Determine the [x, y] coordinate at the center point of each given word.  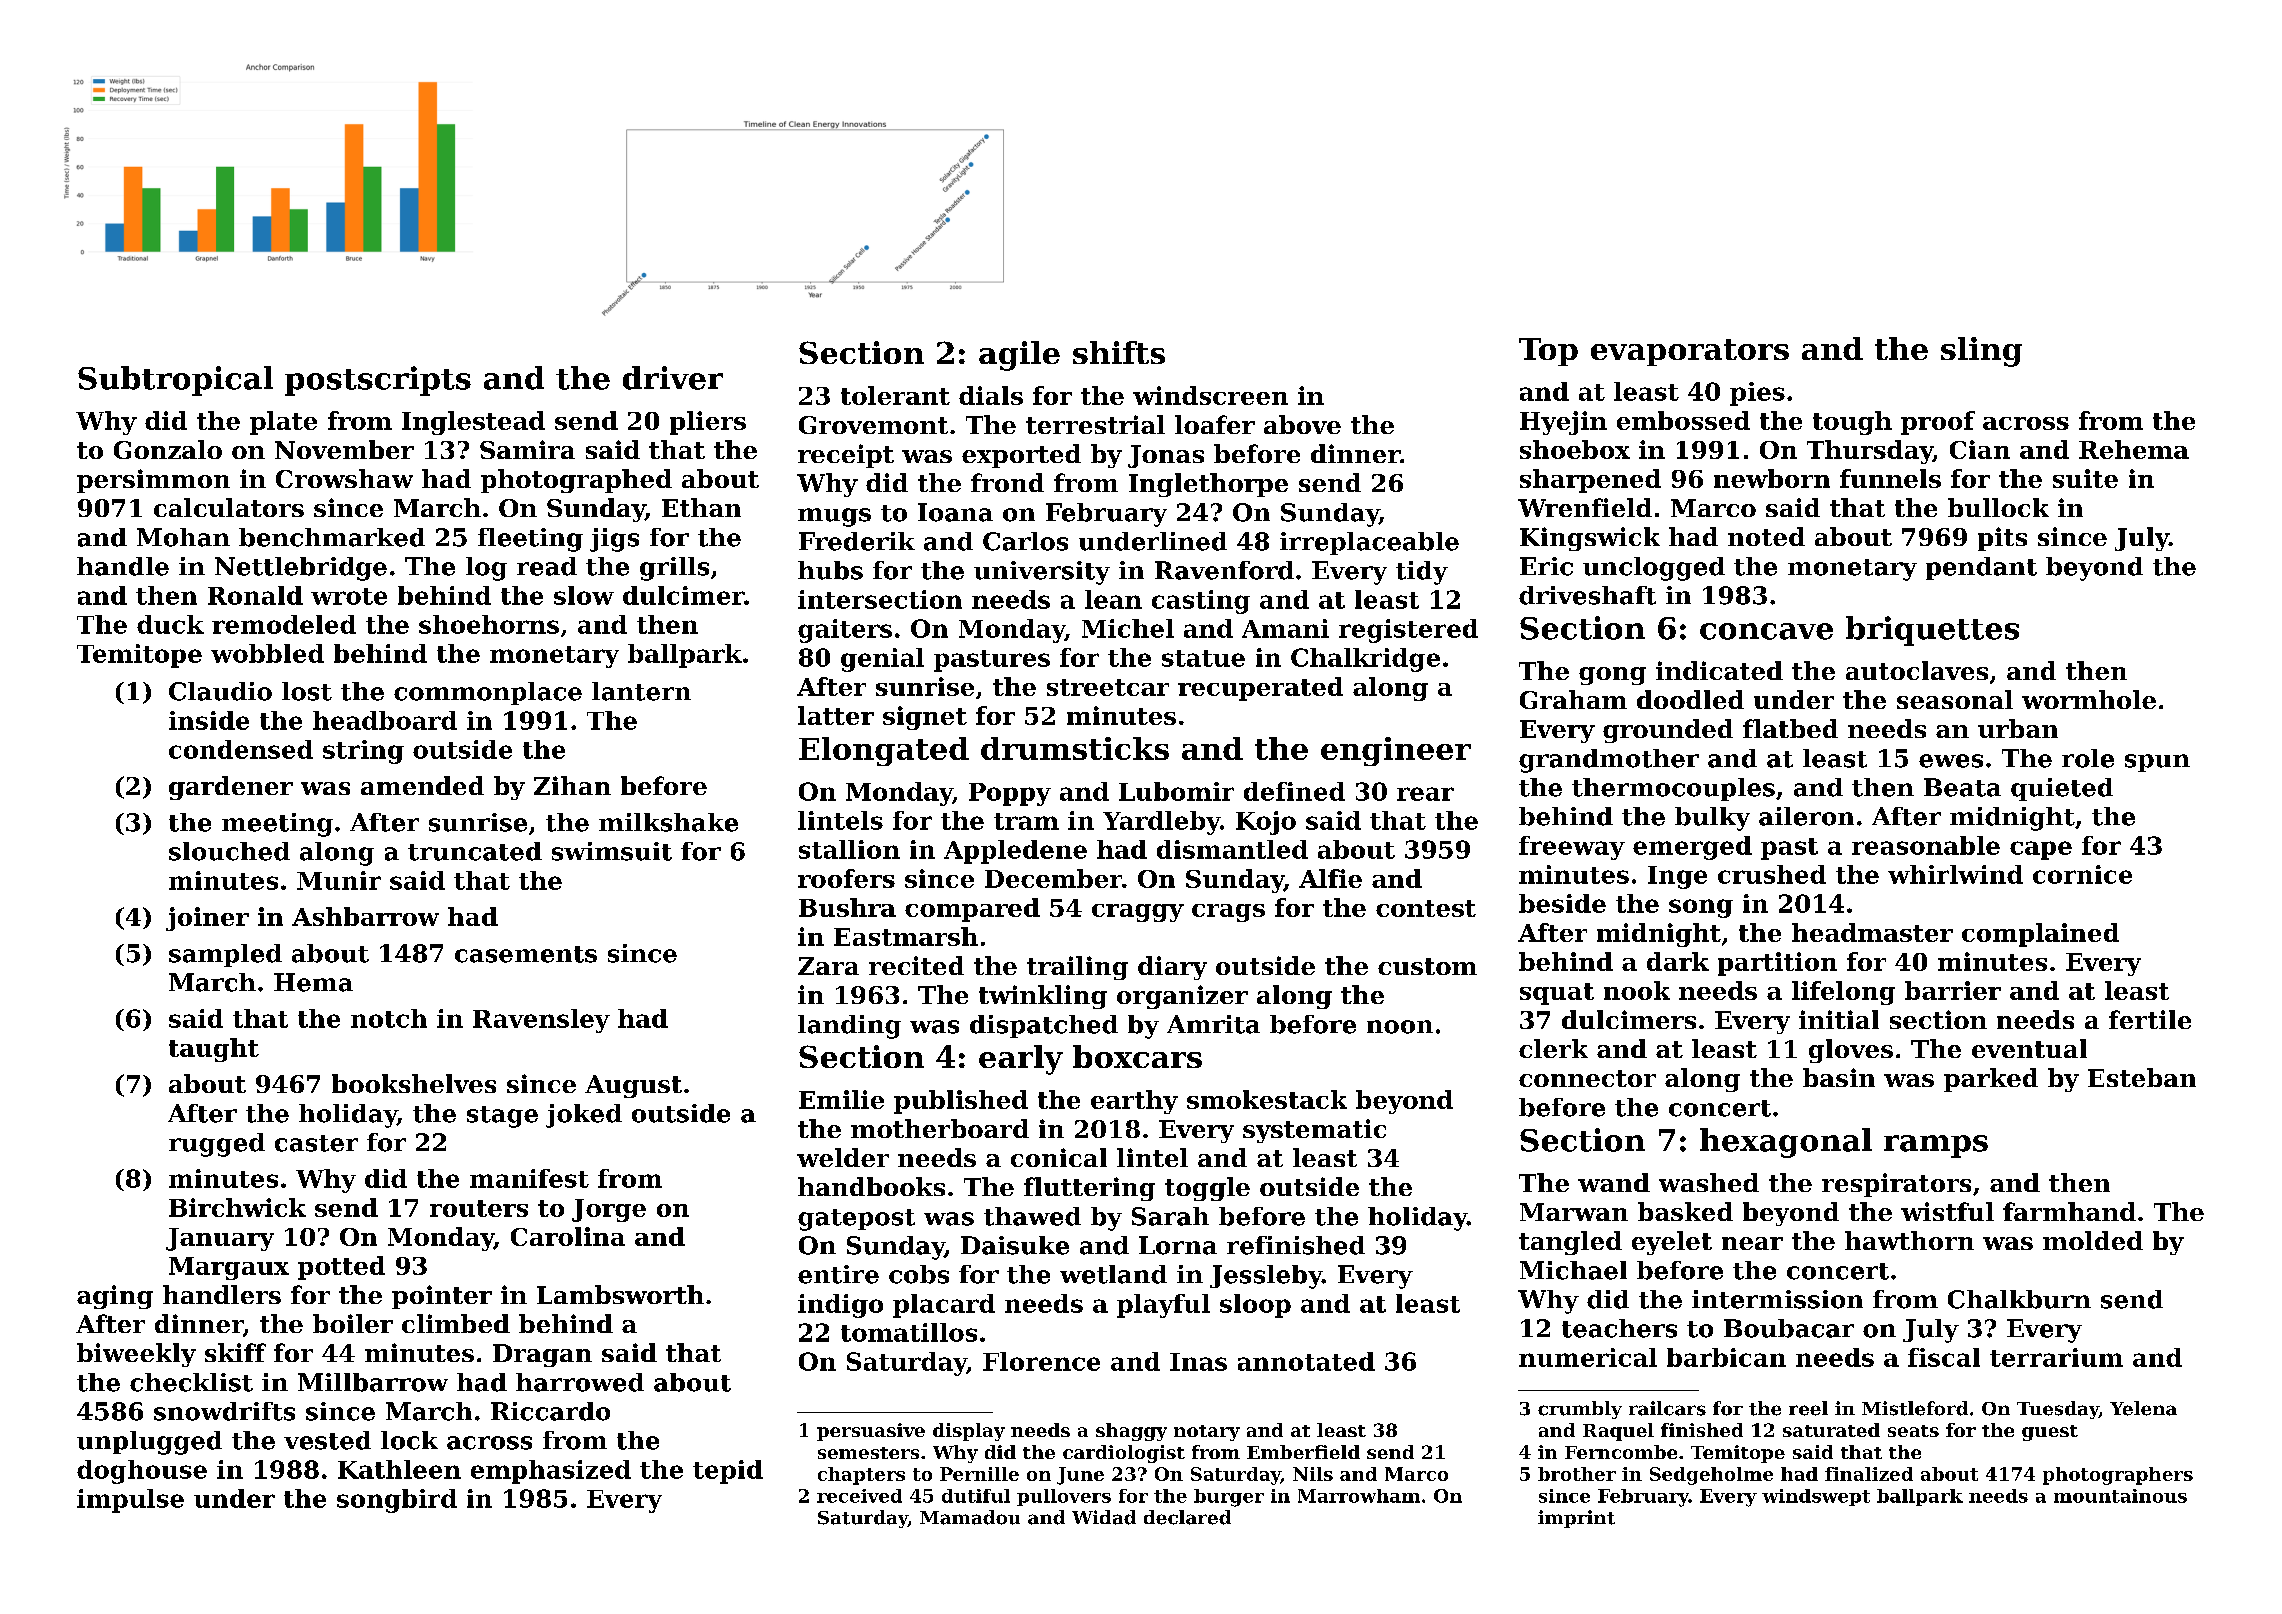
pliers [708, 423]
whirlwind [1955, 874]
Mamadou [970, 1517]
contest [1426, 908]
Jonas [1166, 456]
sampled [225, 955]
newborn [1772, 478]
